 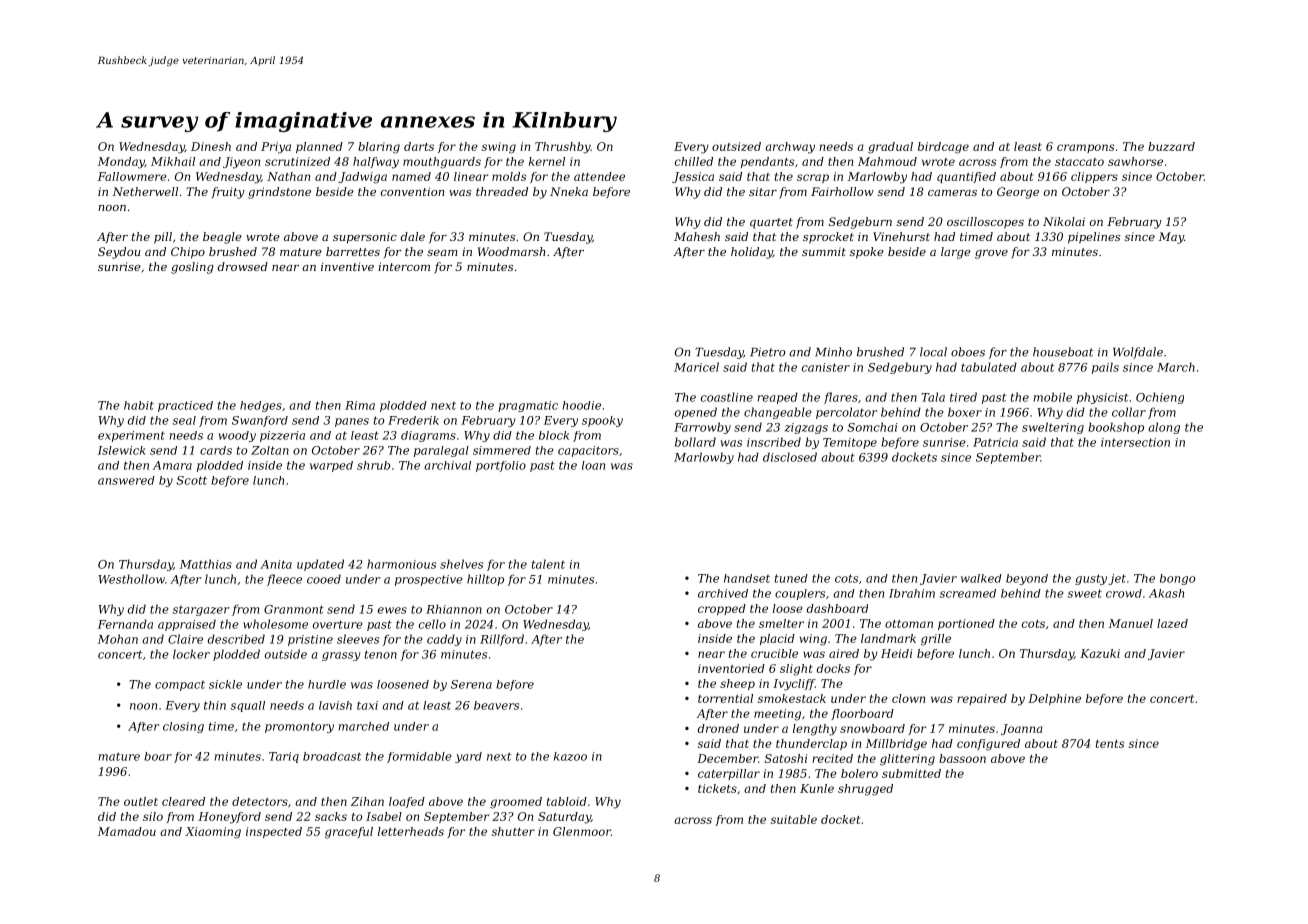 What do you see at coordinates (736, 146) in the page?
I see `outsized` at bounding box center [736, 146].
